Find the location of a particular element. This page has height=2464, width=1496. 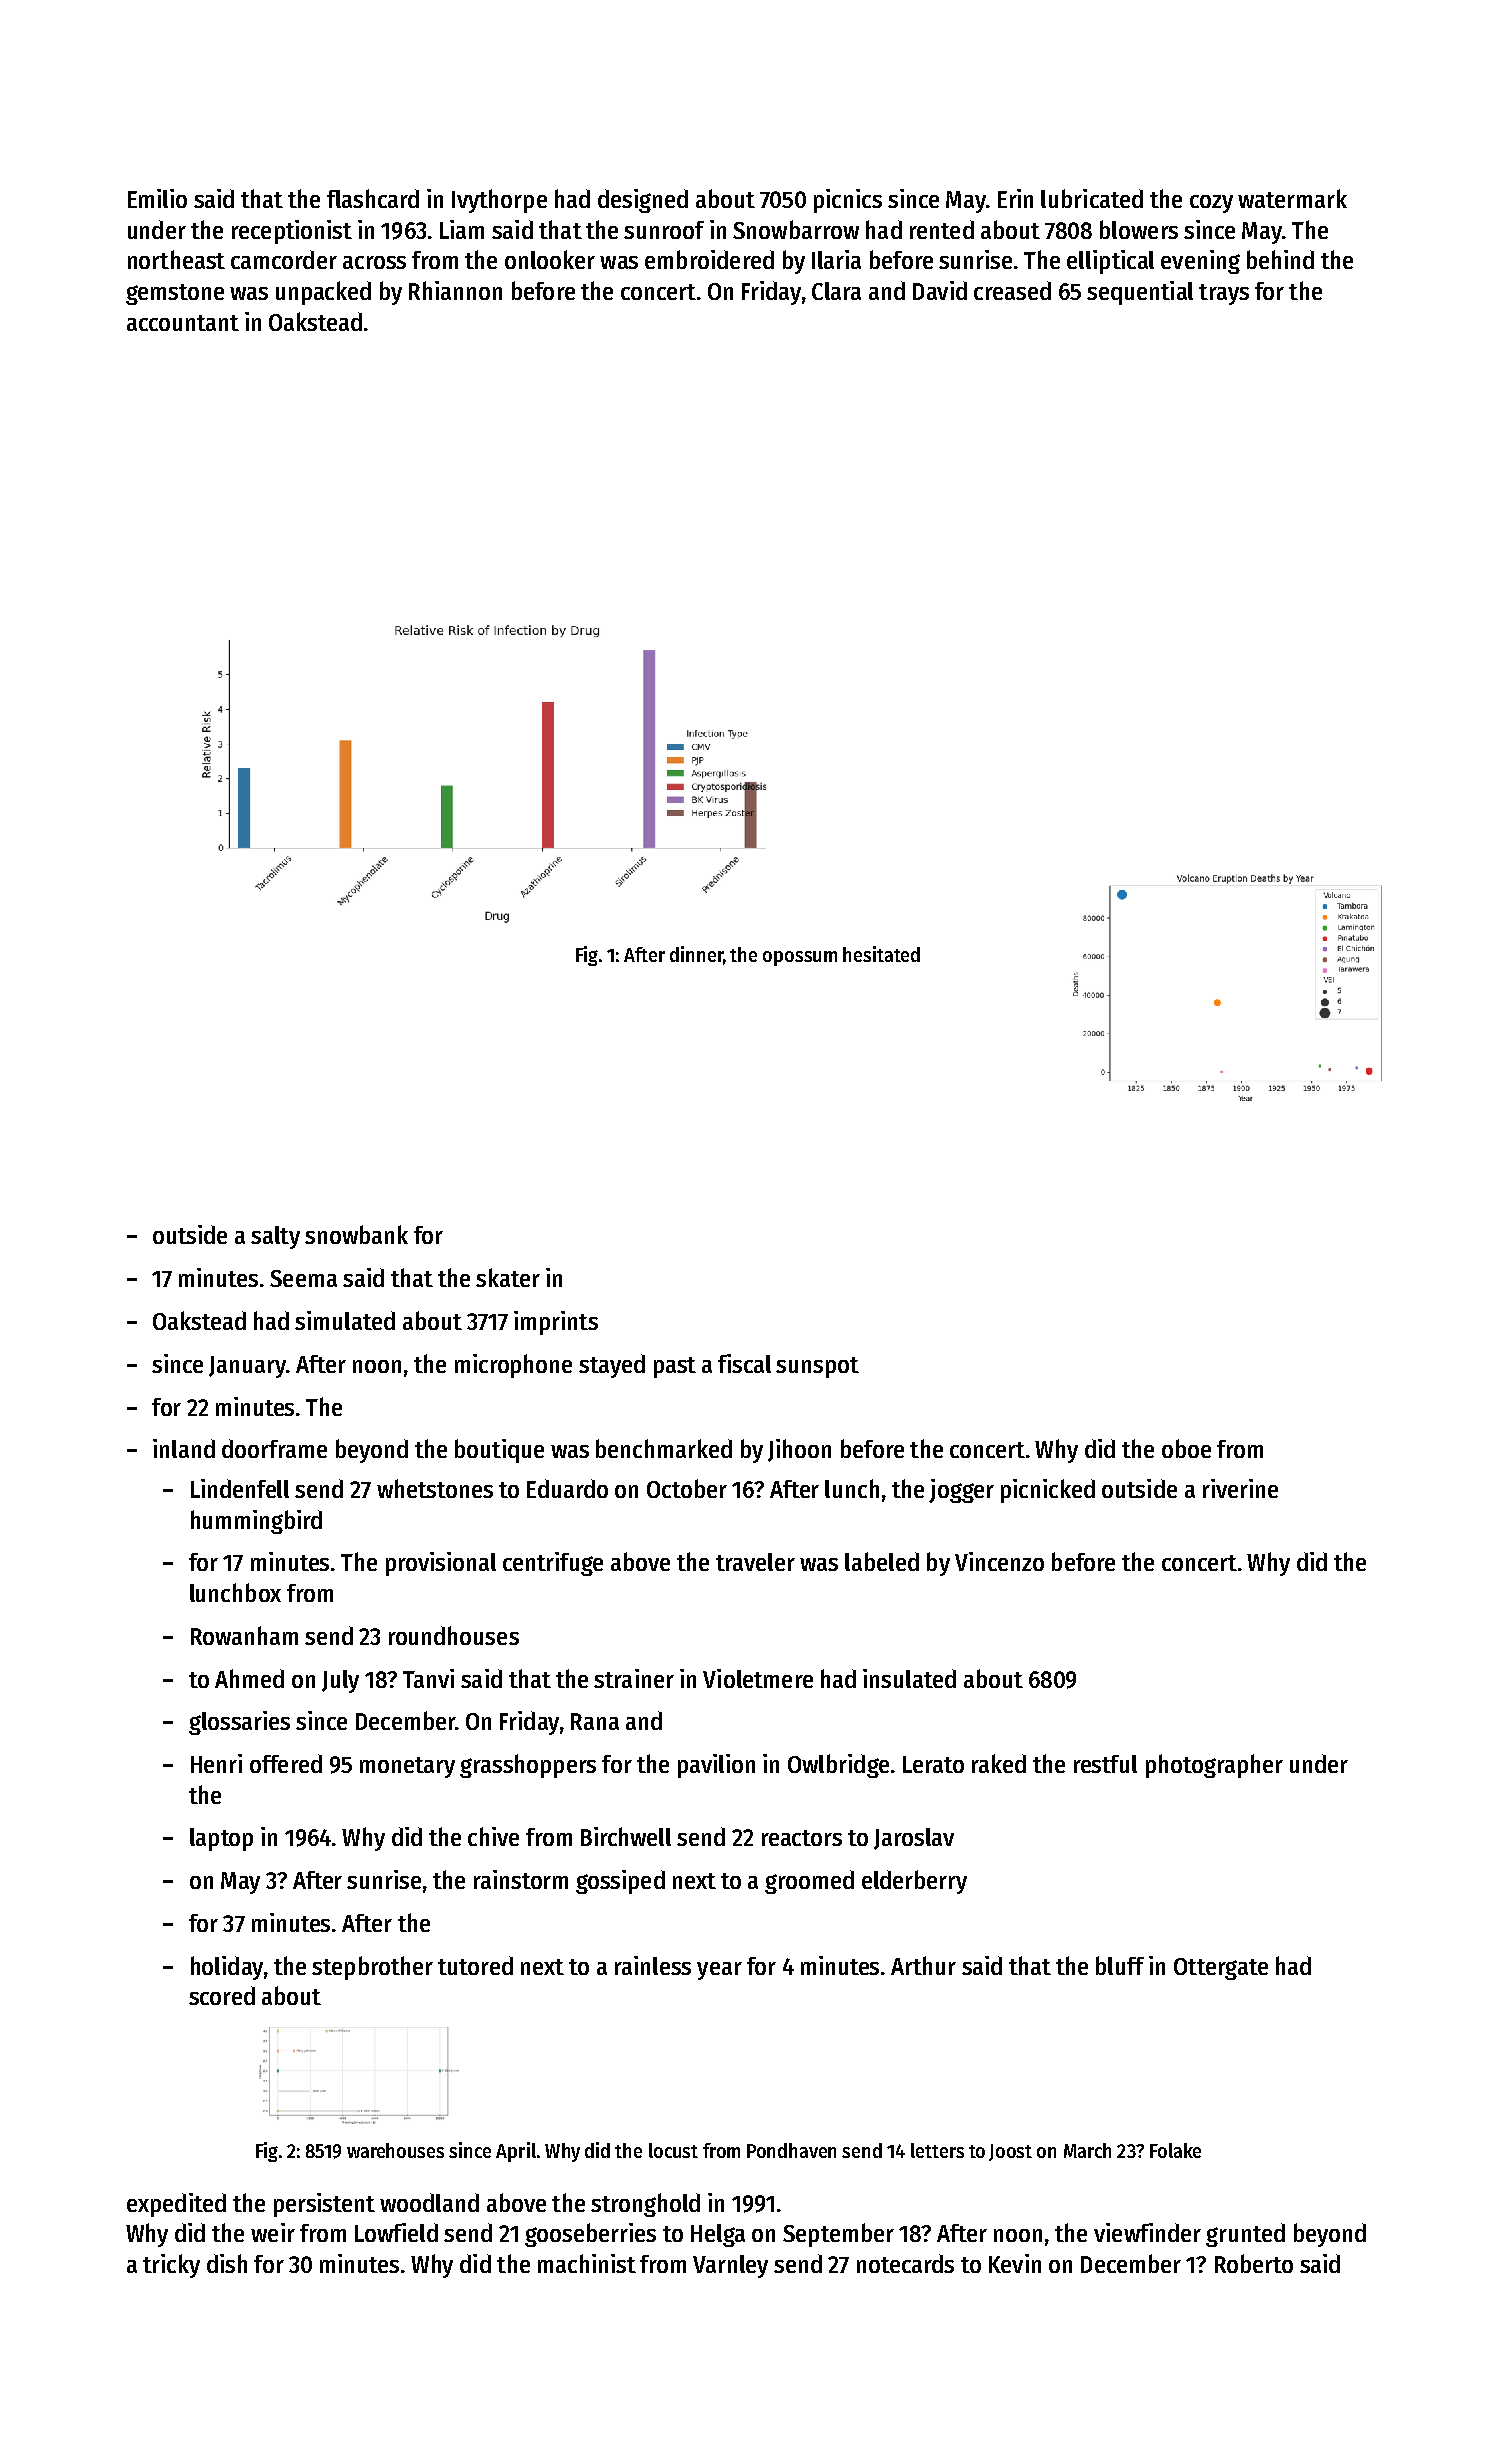

opossum is located at coordinates (800, 958).
